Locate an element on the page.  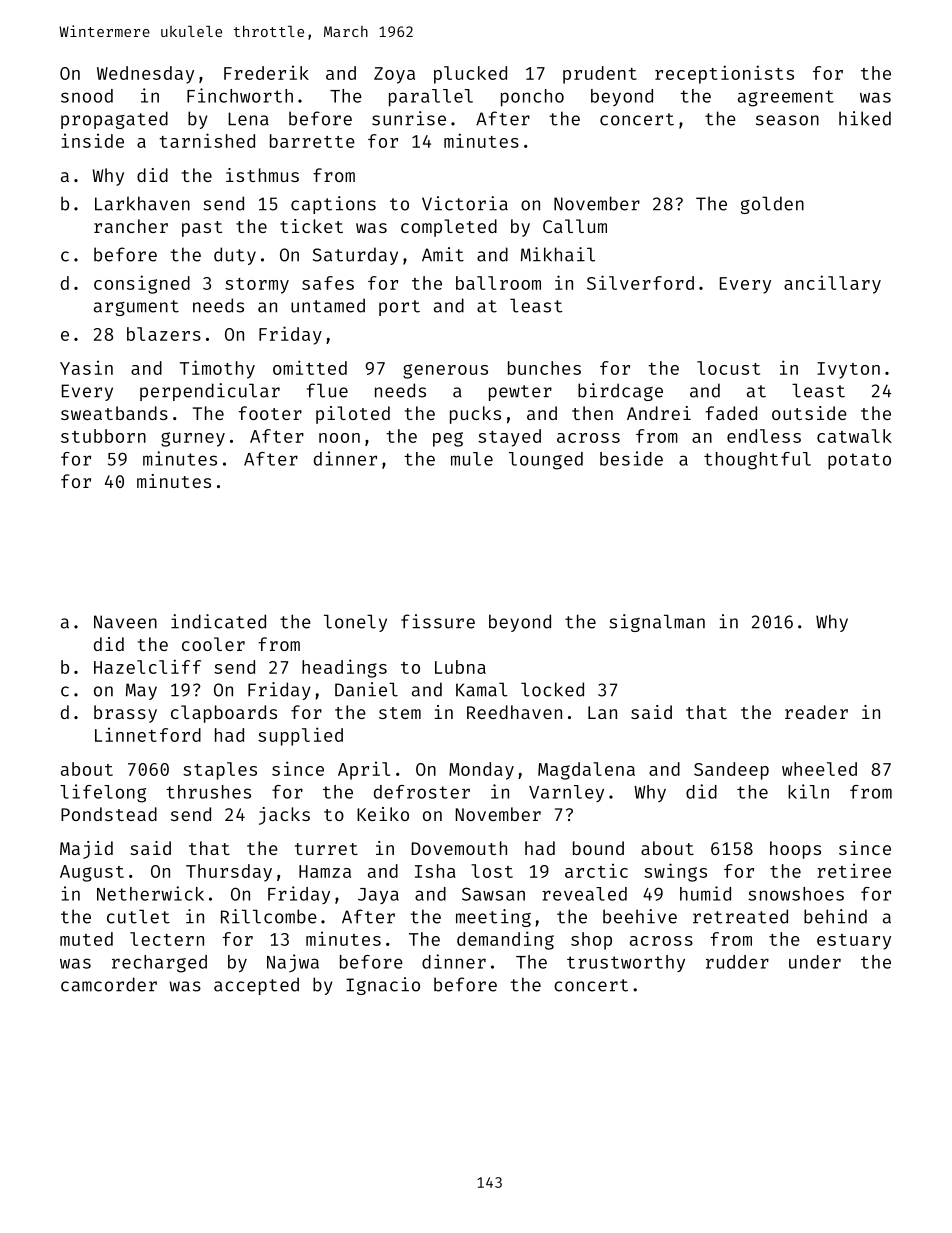
Amit is located at coordinates (443, 254).
